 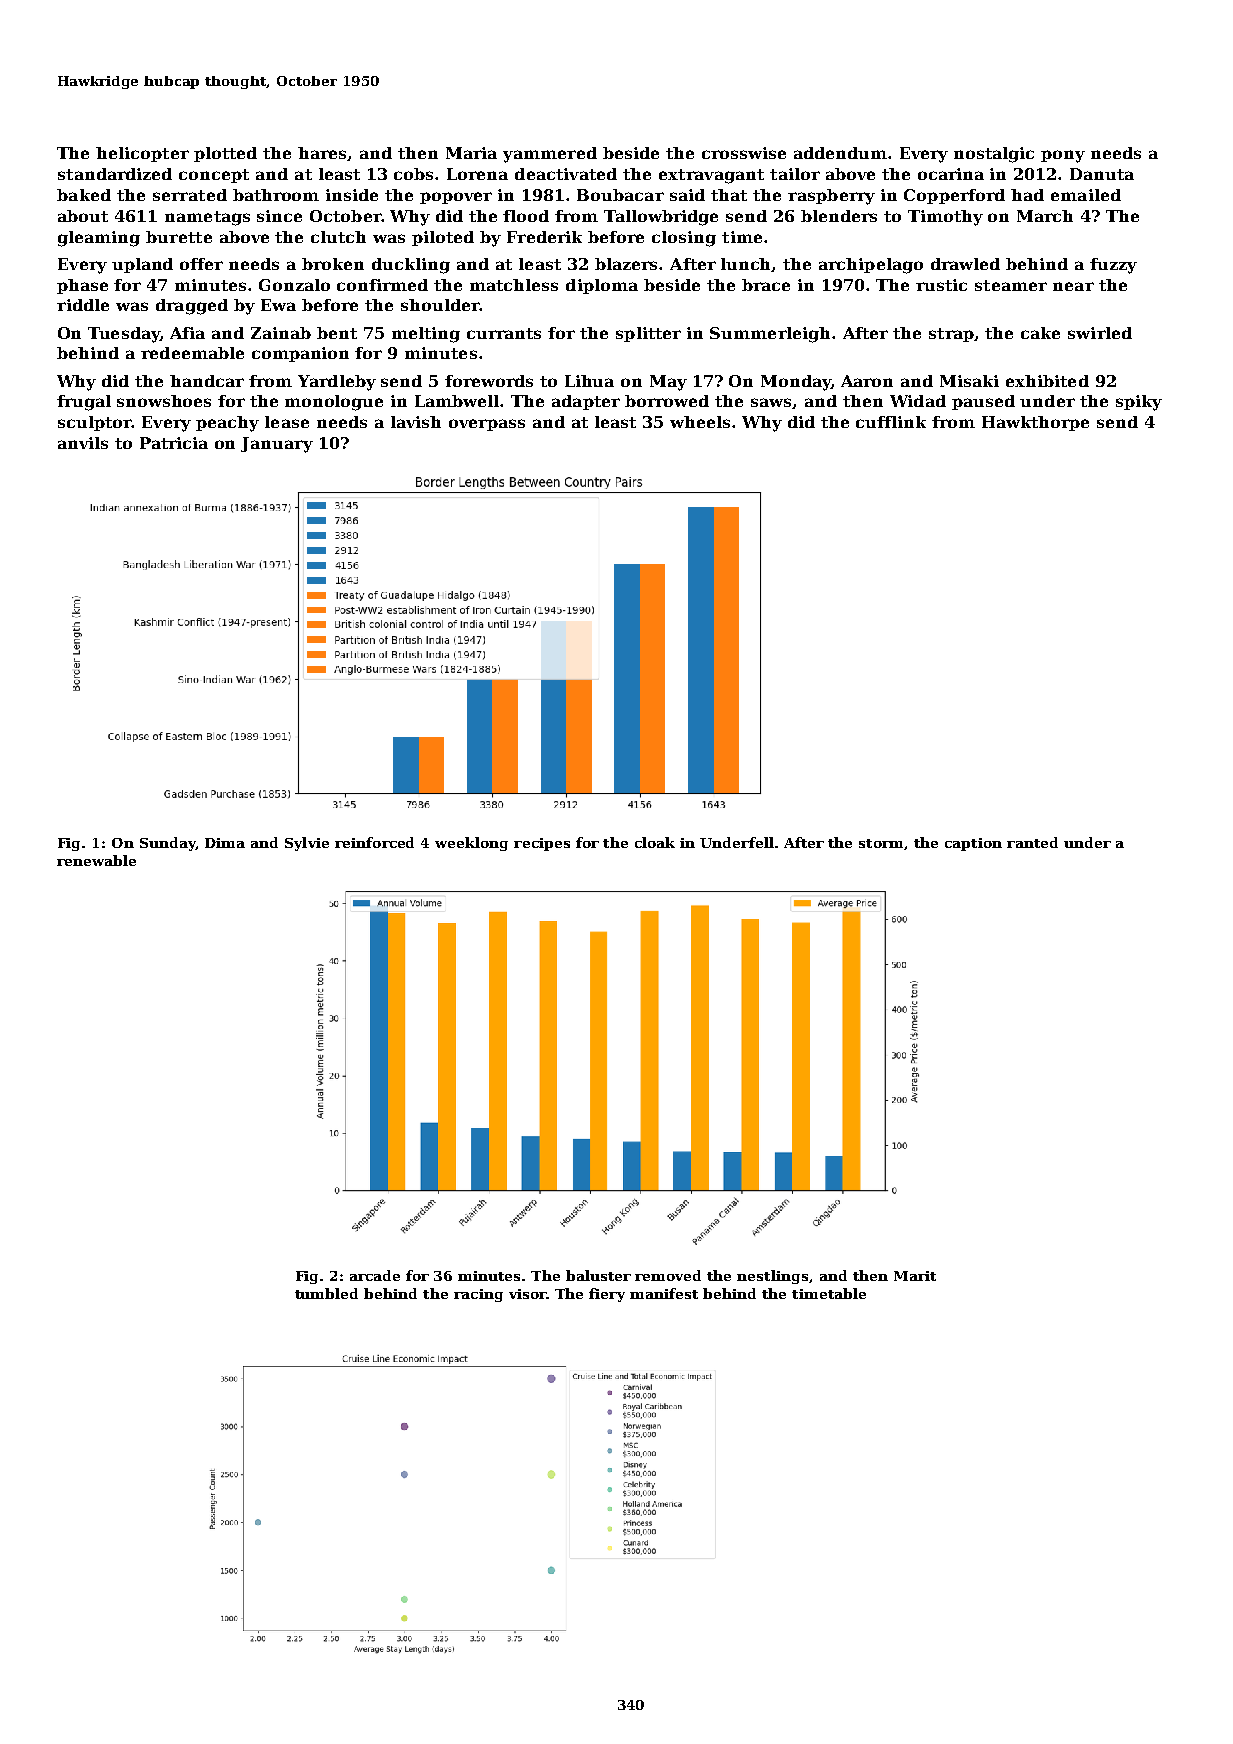 What do you see at coordinates (1032, 842) in the document?
I see `ranted` at bounding box center [1032, 842].
